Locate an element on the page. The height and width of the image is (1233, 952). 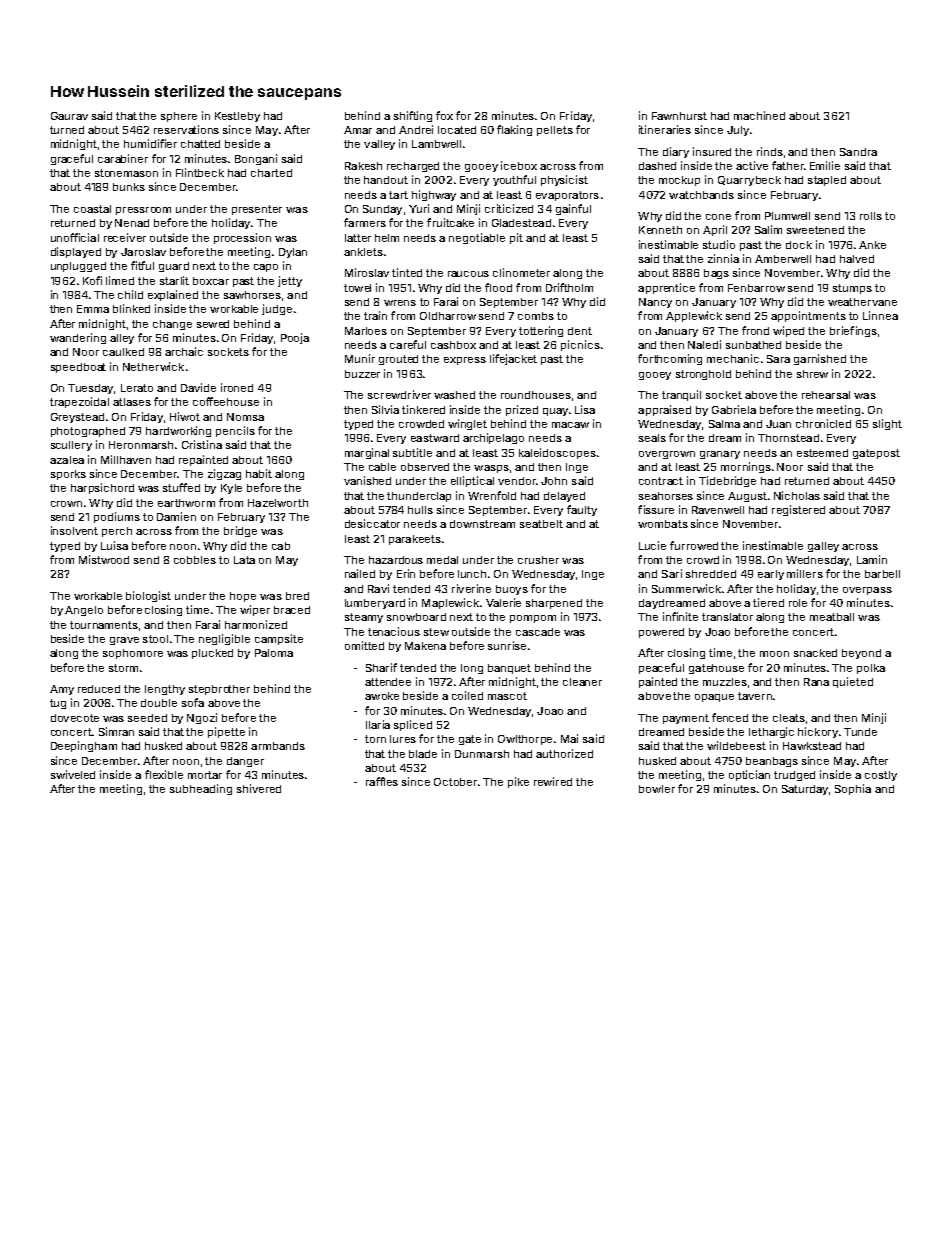
itineraries is located at coordinates (665, 129).
